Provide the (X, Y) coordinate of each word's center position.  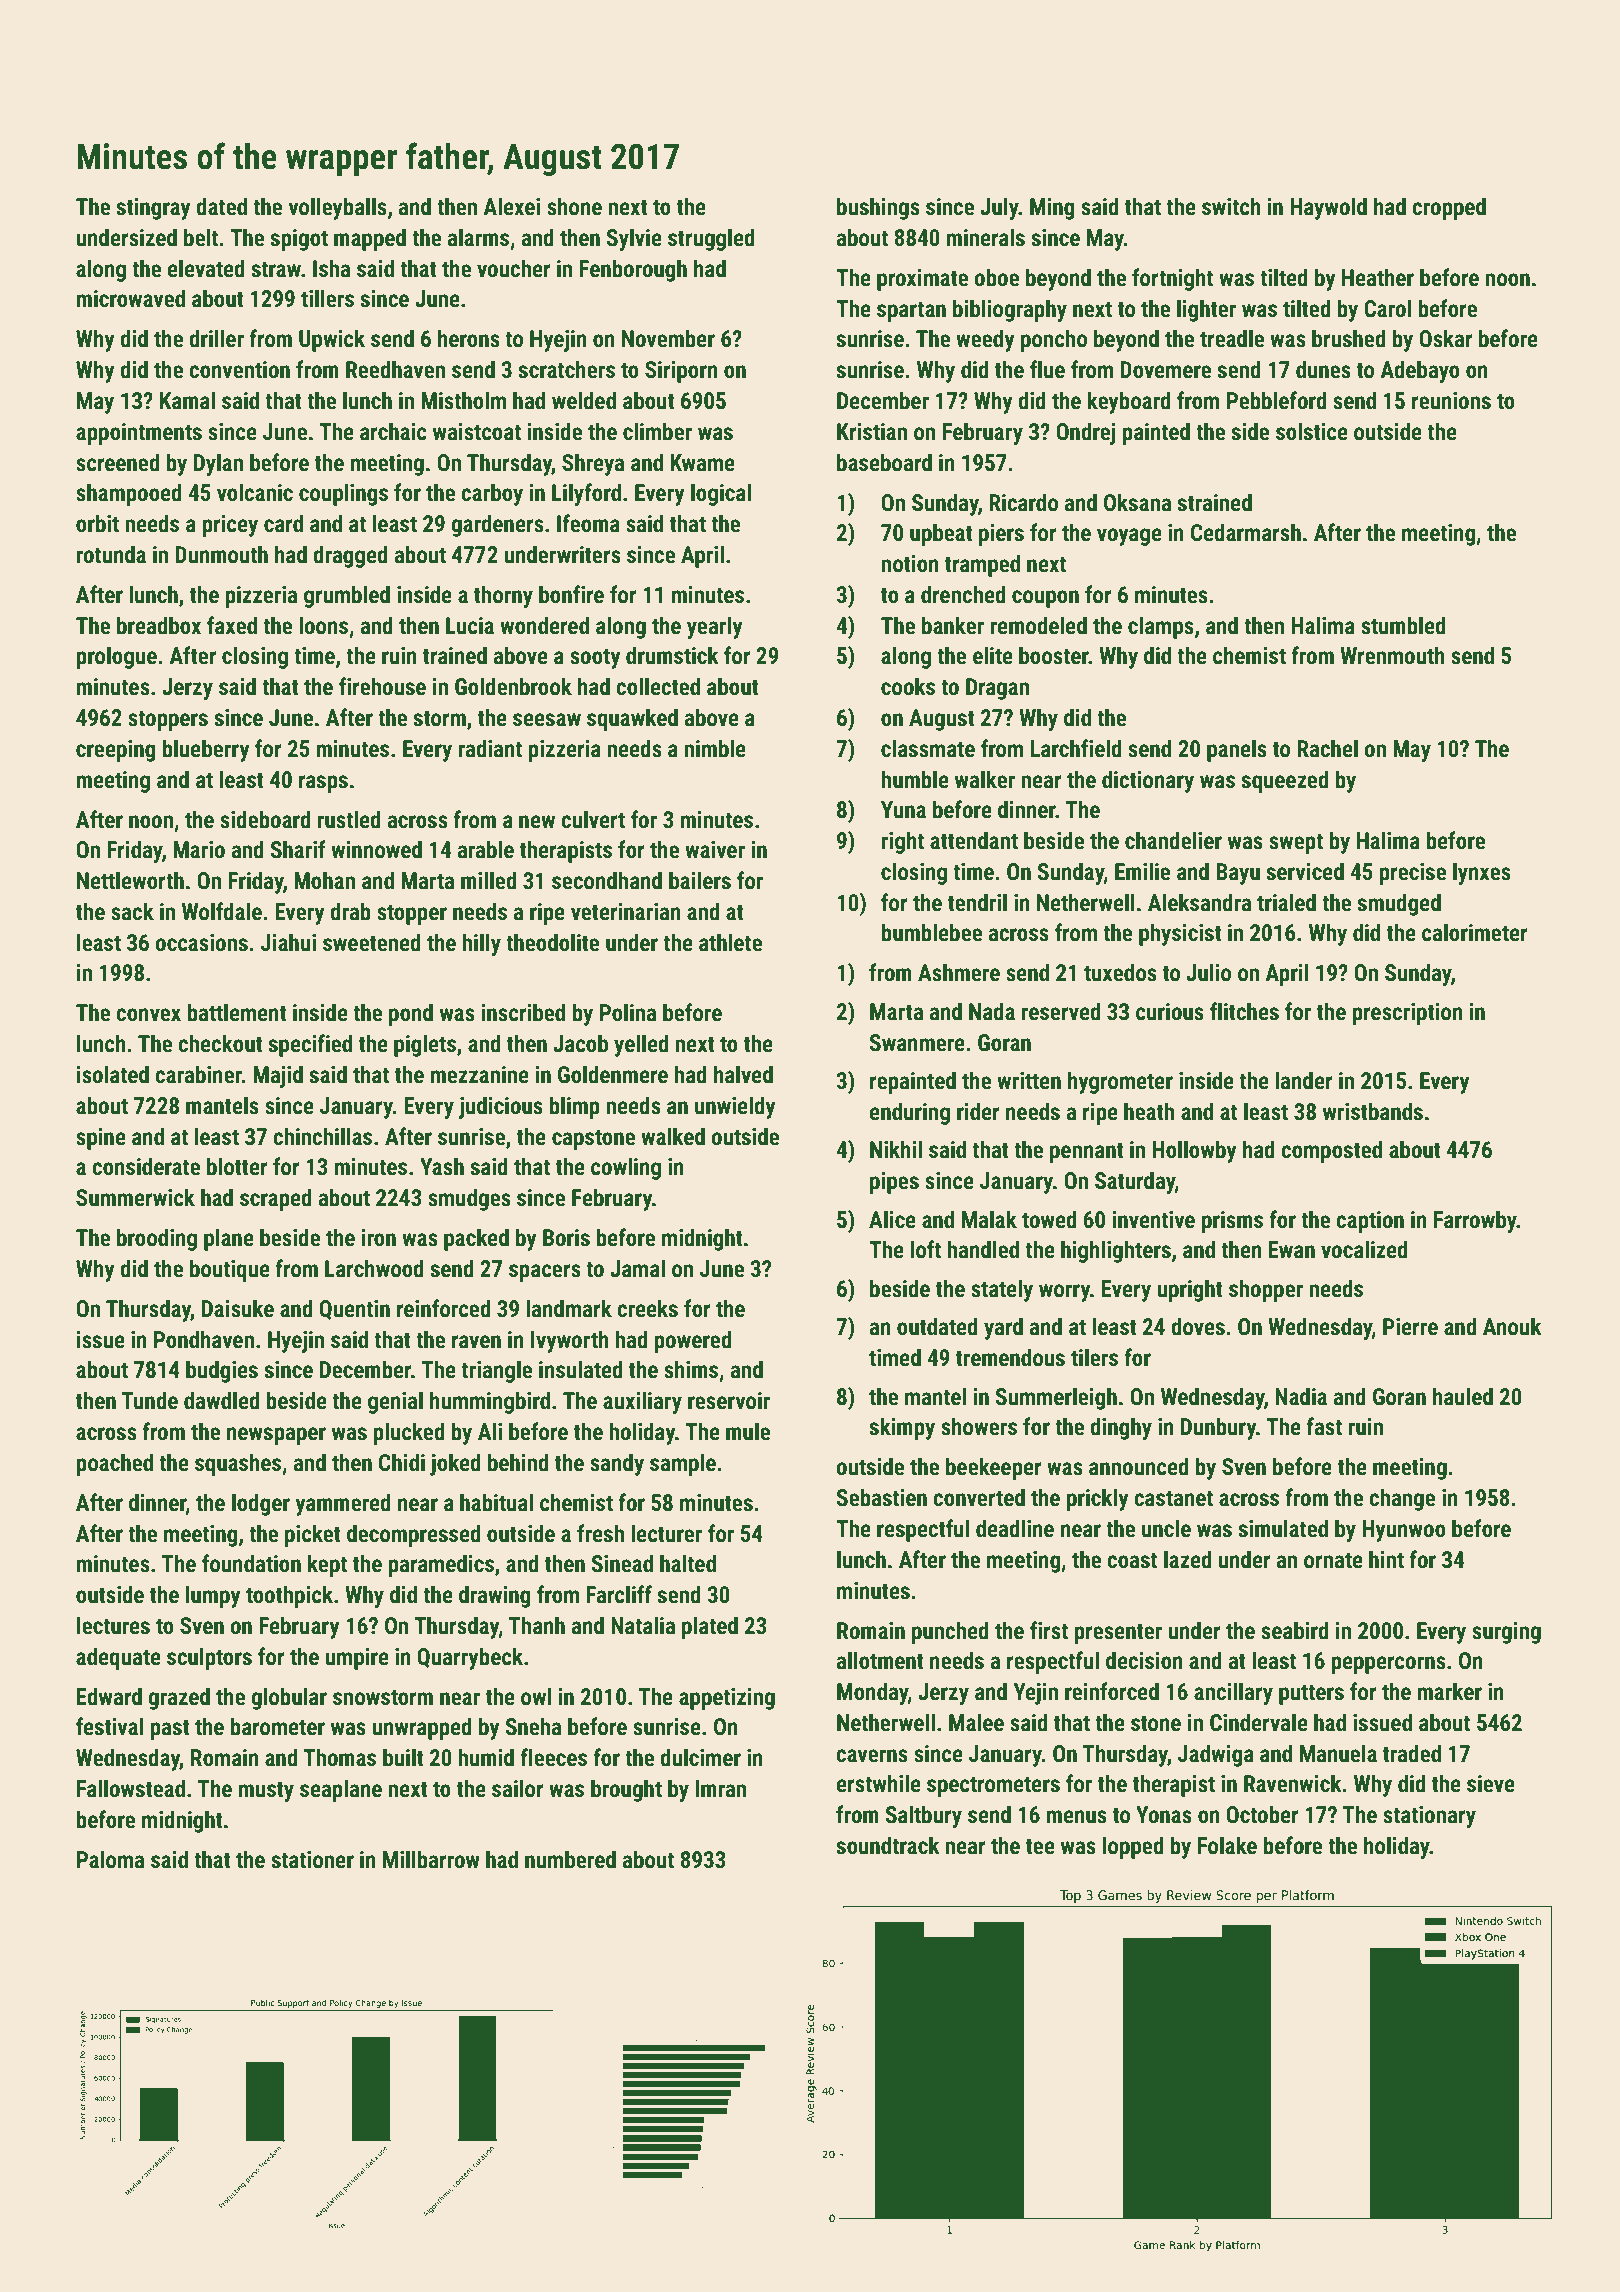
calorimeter (1475, 932)
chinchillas (322, 1136)
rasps (323, 784)
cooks (908, 686)
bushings (878, 208)
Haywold (1328, 208)
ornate (1333, 1561)
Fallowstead (131, 1788)
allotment (880, 1660)
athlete (730, 942)
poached (114, 1464)
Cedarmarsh (1246, 532)
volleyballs (338, 208)
